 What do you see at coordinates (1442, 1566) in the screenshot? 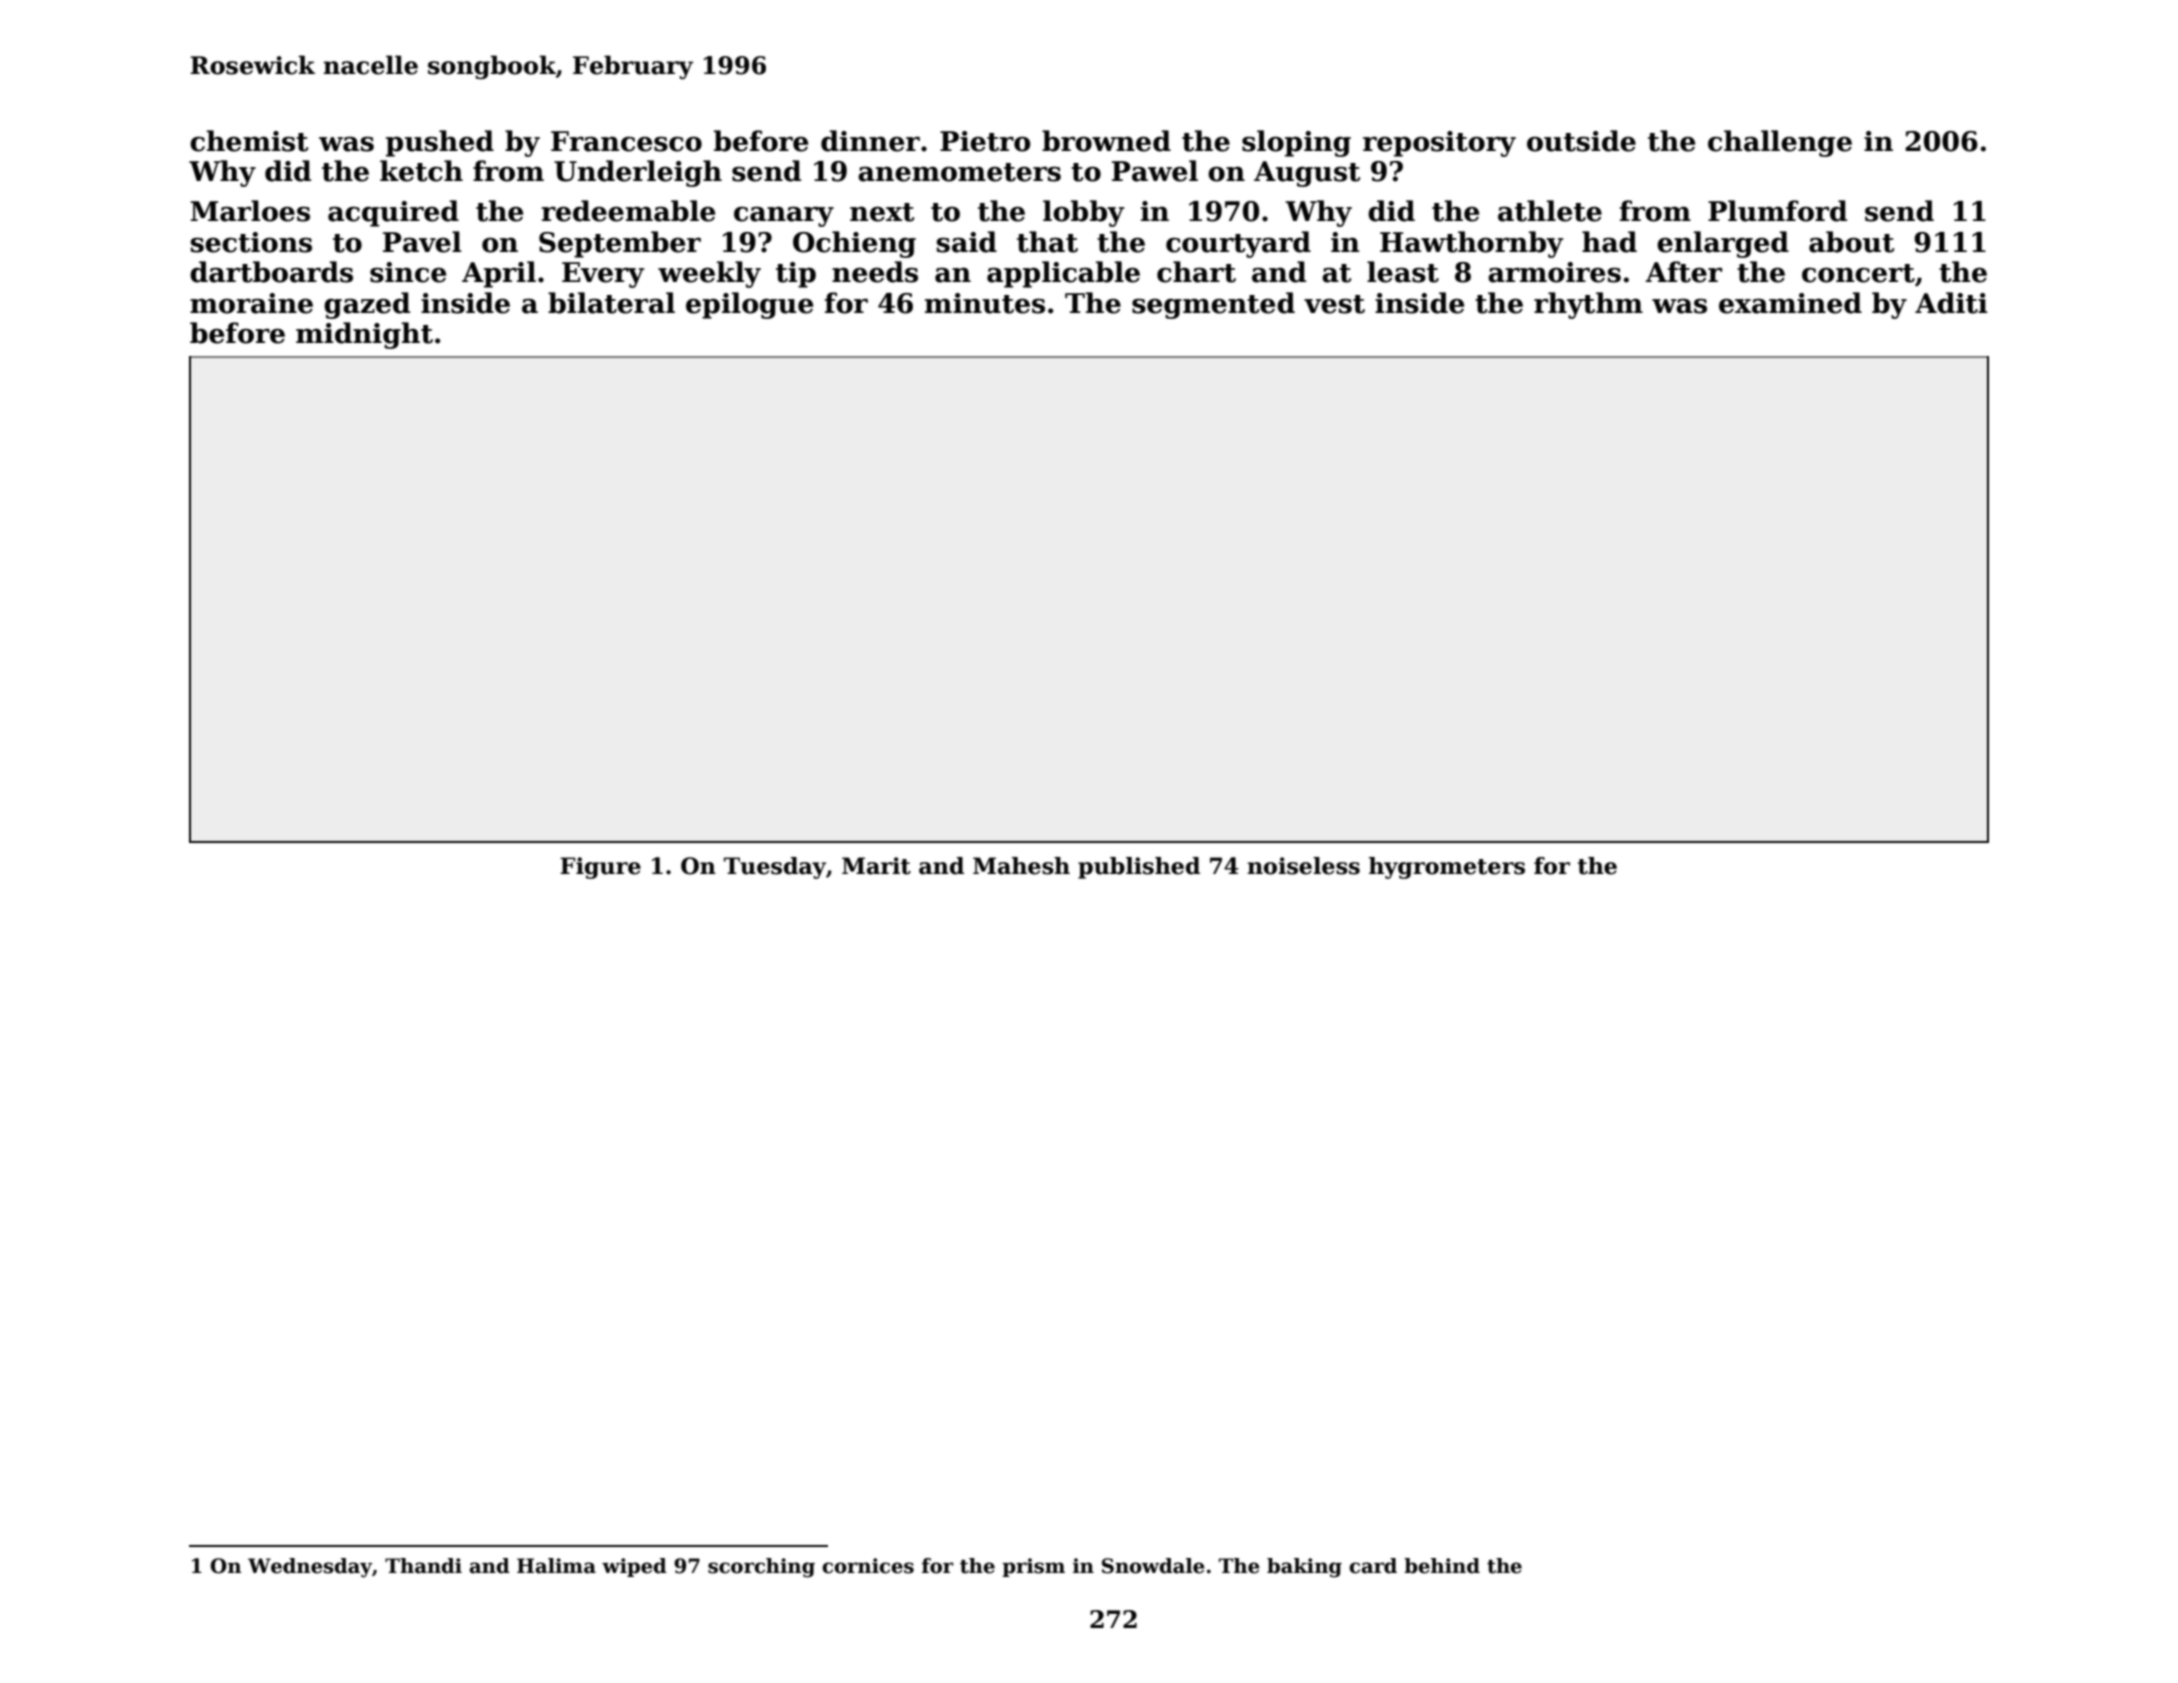
I see `behind` at bounding box center [1442, 1566].
